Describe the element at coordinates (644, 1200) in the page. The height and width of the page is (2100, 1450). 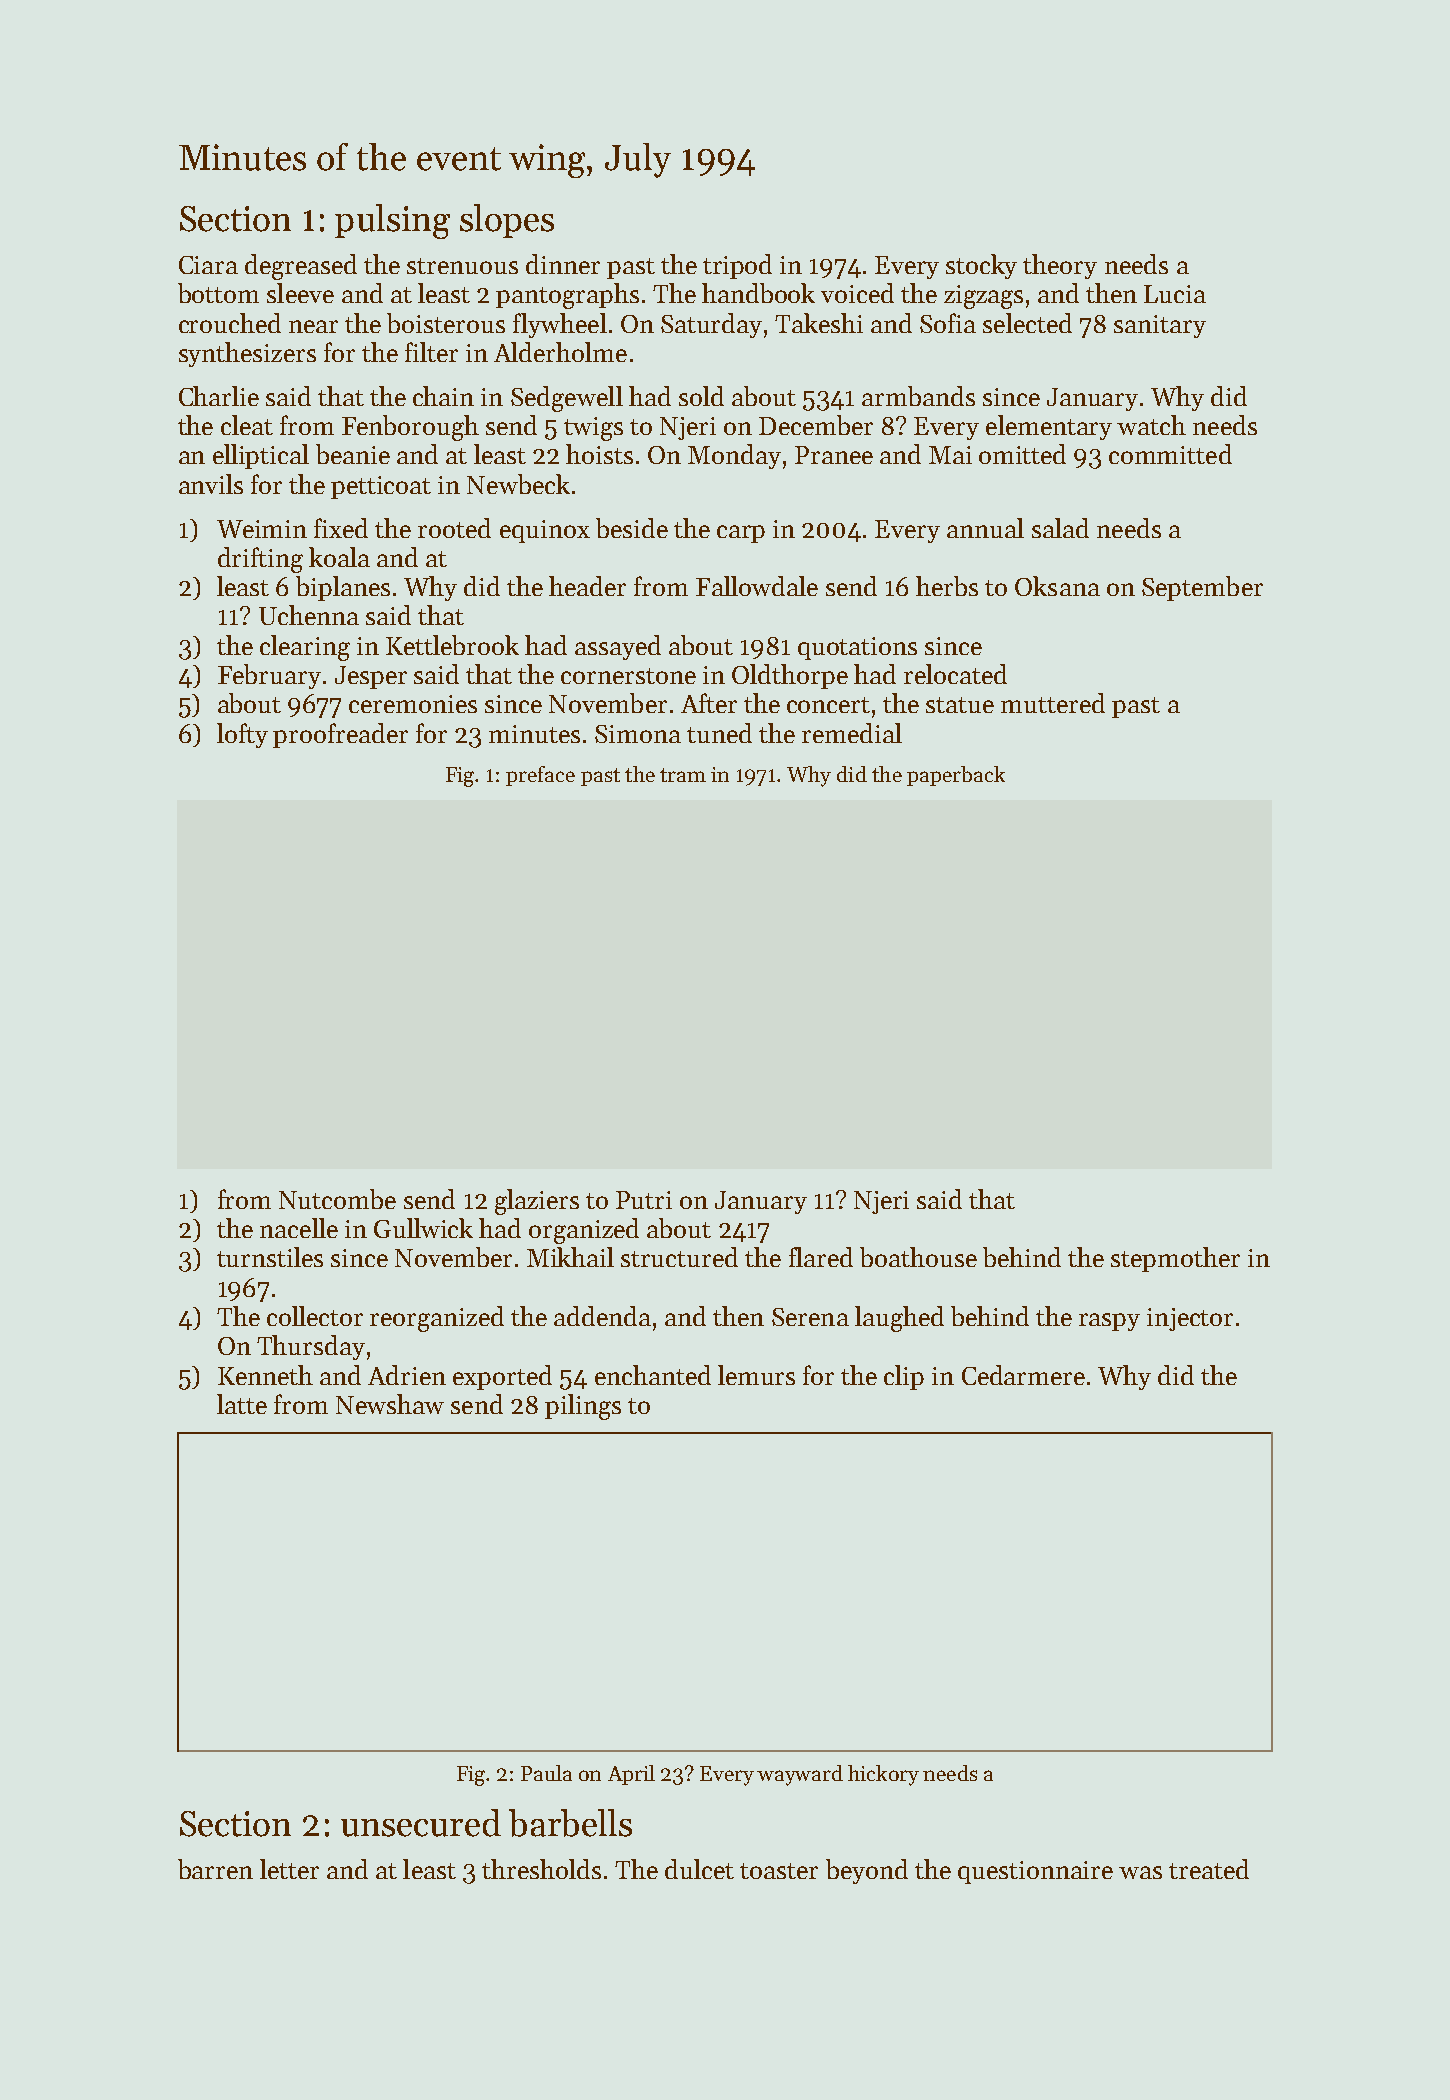
I see `Putri` at that location.
